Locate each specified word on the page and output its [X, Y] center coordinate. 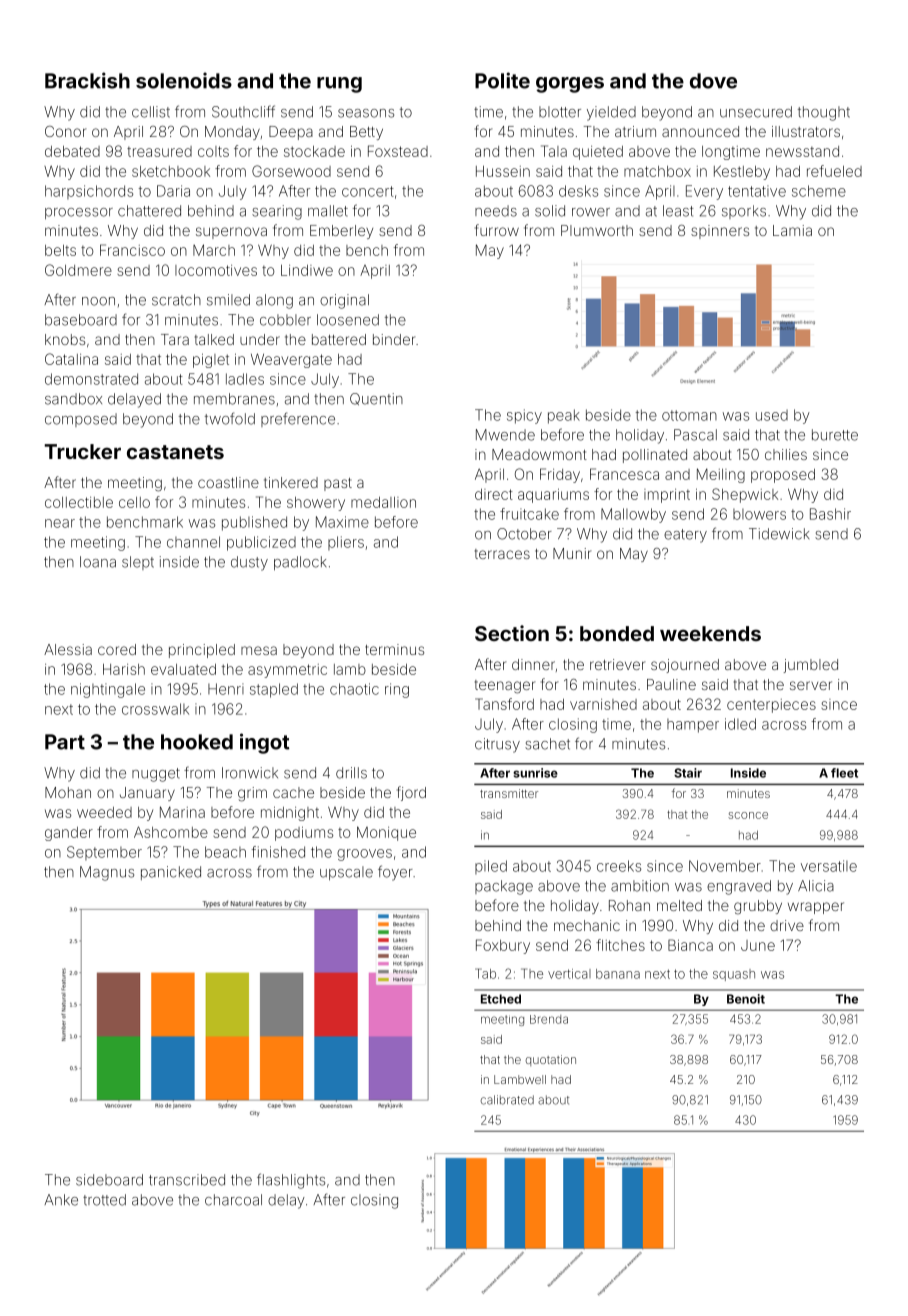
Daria [173, 191]
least [678, 211]
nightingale [108, 690]
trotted [104, 1200]
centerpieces [771, 706]
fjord [411, 793]
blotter [560, 112]
